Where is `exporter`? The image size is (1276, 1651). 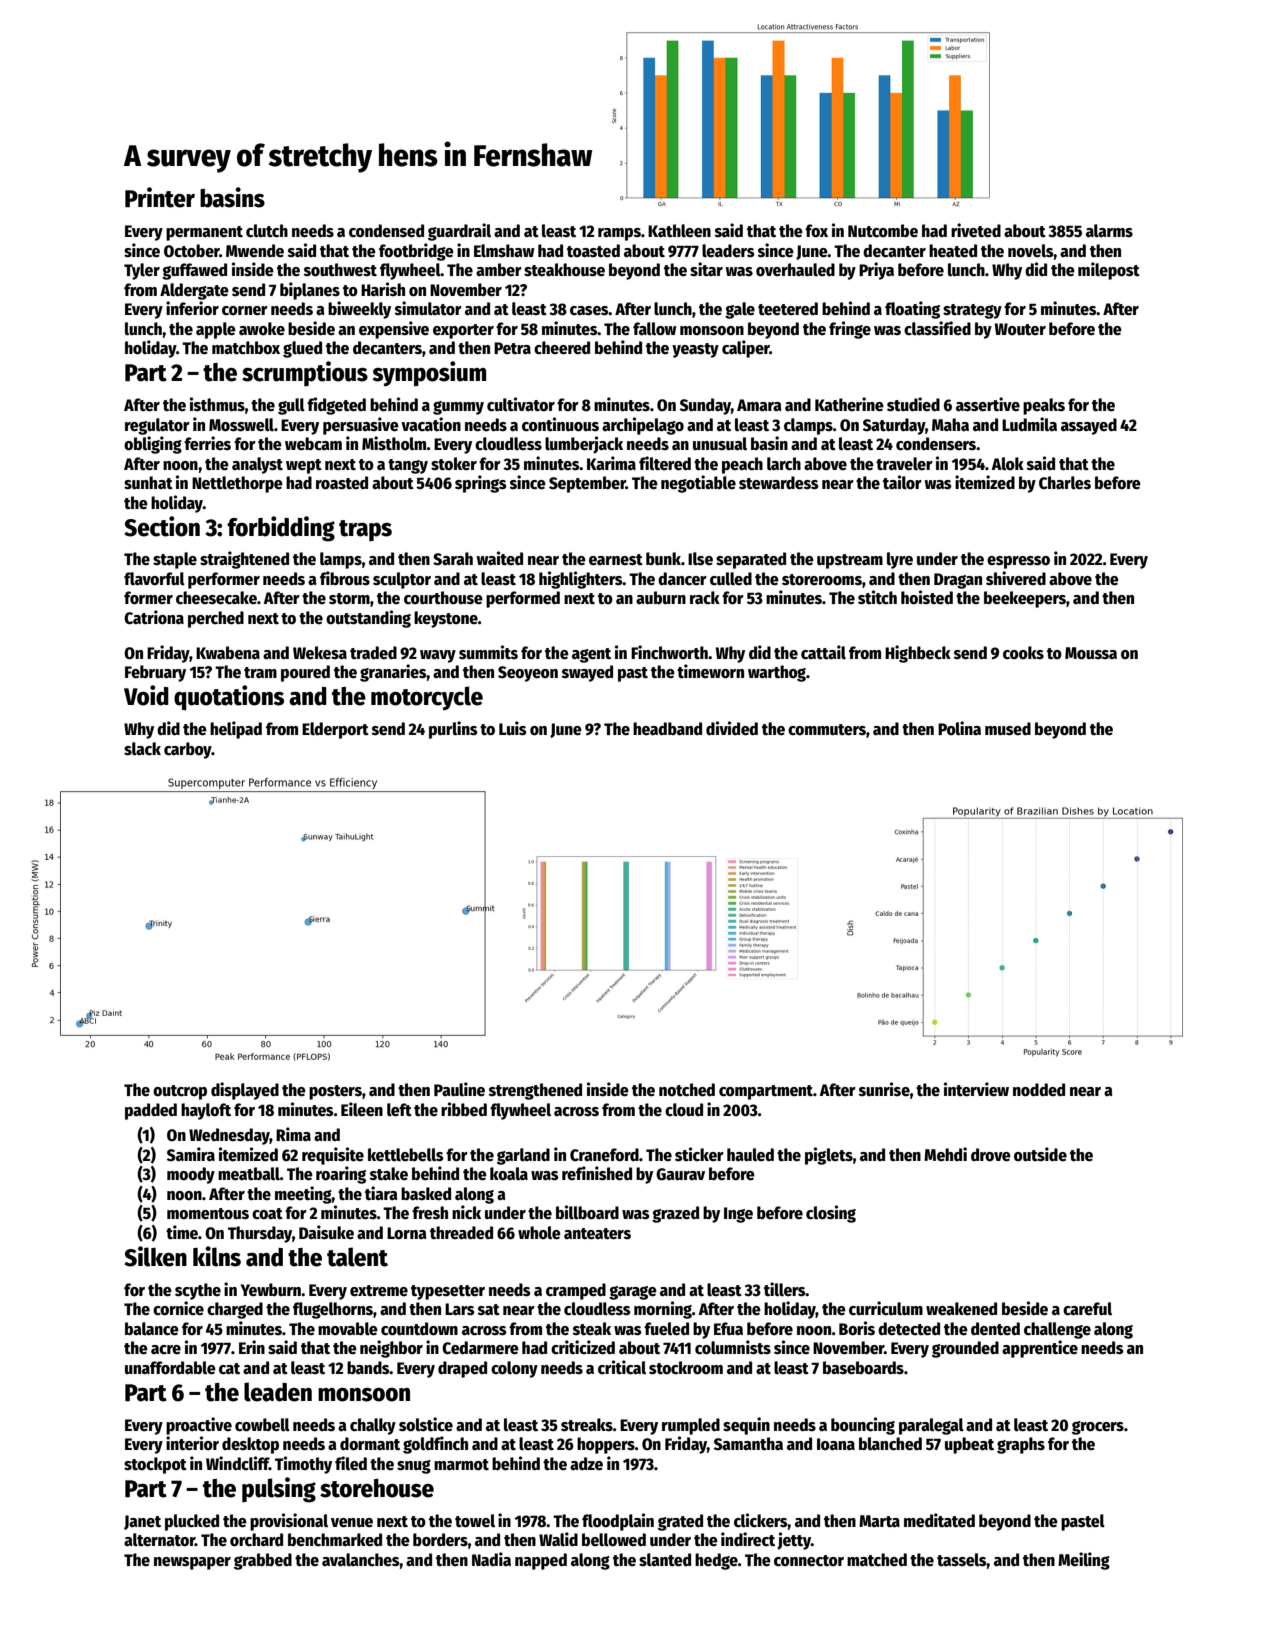 exporter is located at coordinates (463, 331).
